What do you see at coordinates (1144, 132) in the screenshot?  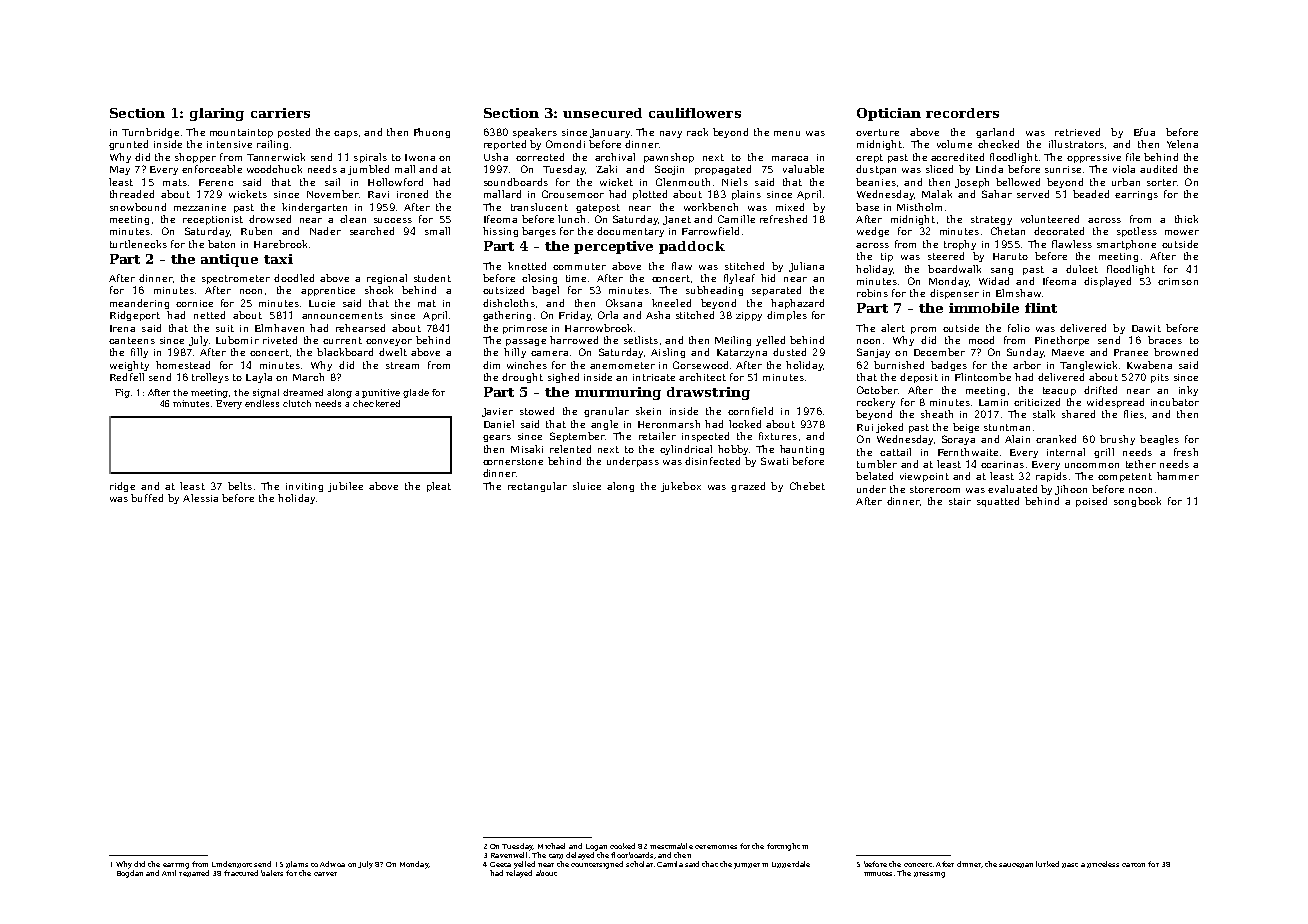 I see `Efua` at bounding box center [1144, 132].
